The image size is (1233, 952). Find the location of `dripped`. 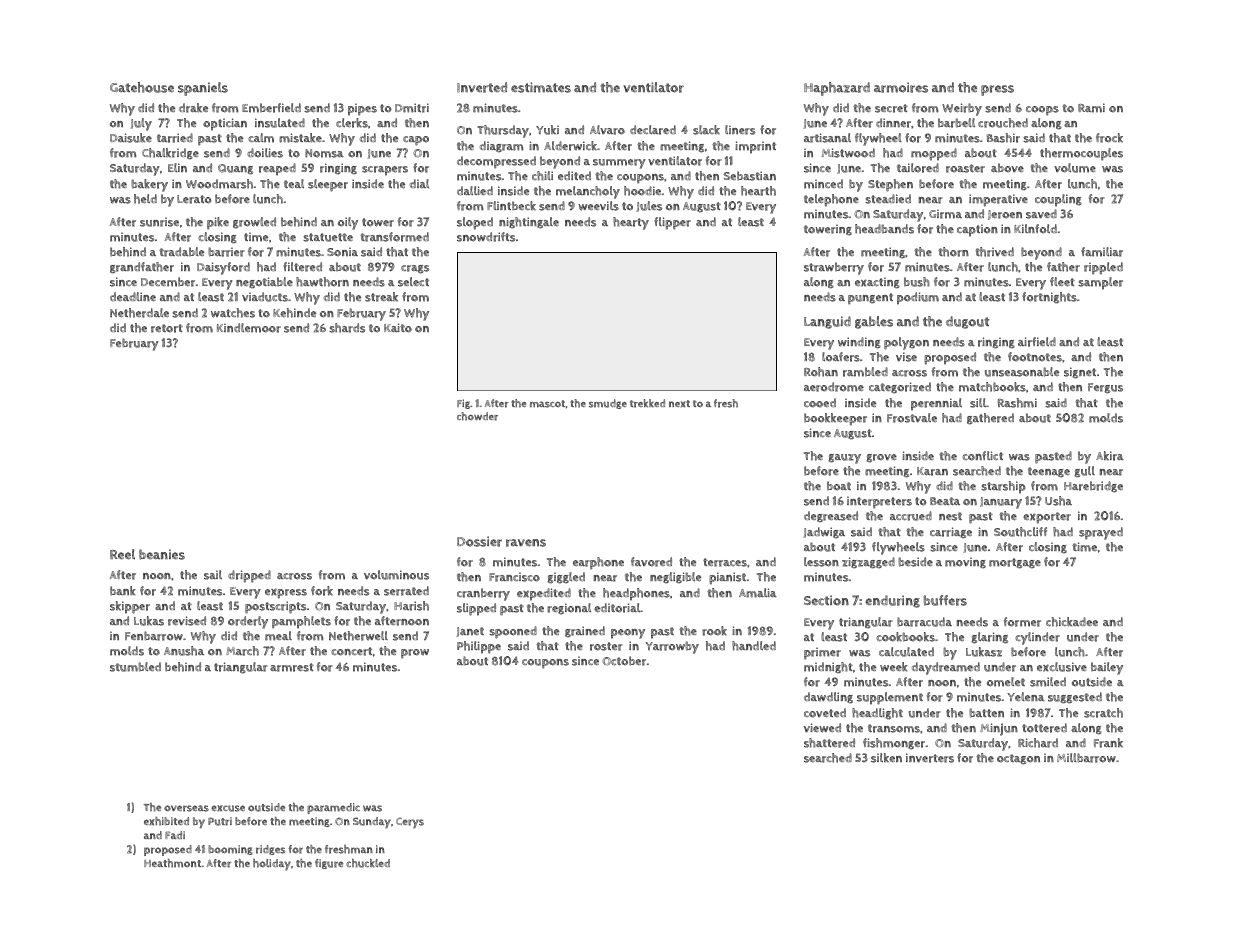

dripped is located at coordinates (249, 576).
